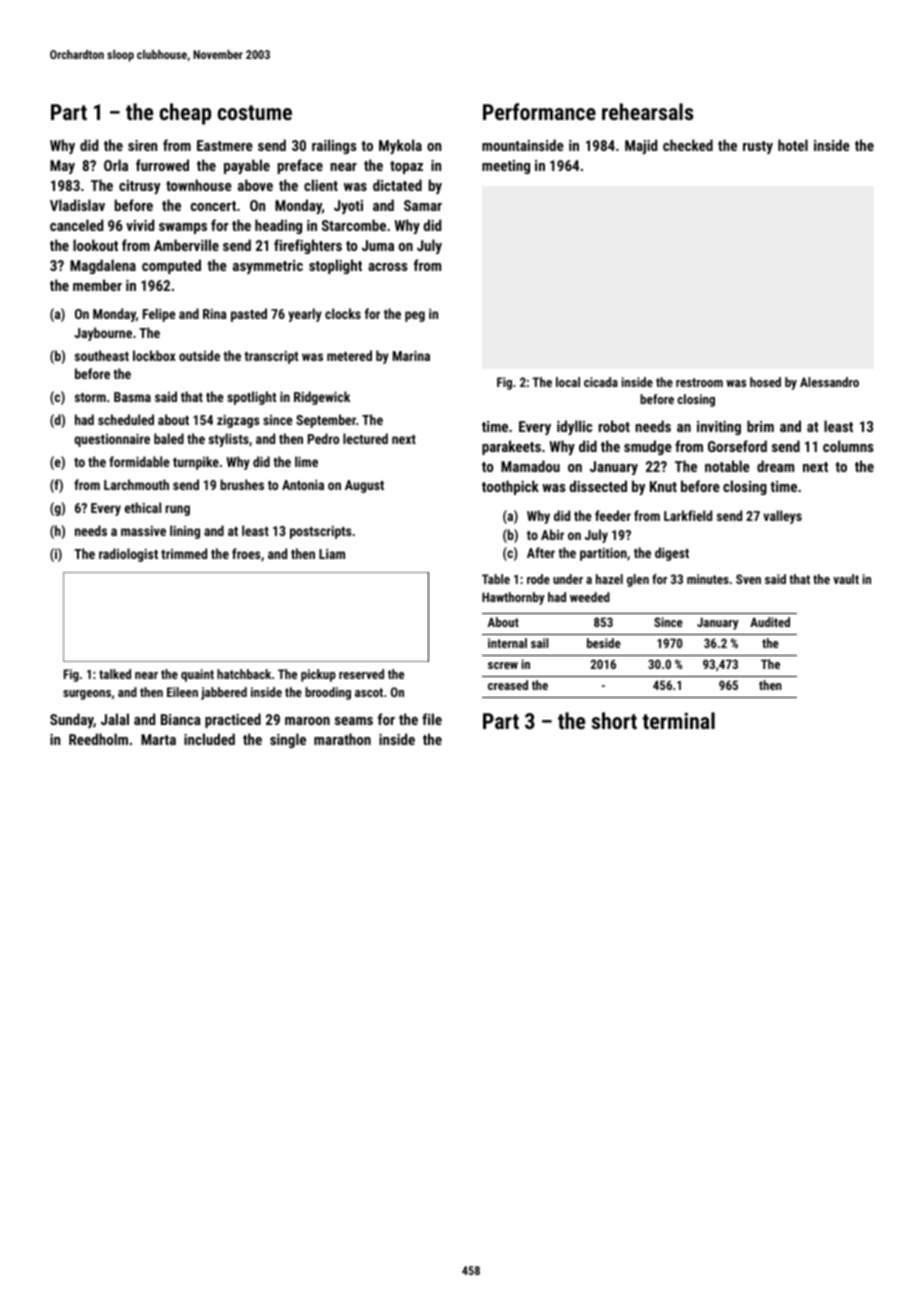  Describe the element at coordinates (539, 111) in the screenshot. I see `Performance` at that location.
